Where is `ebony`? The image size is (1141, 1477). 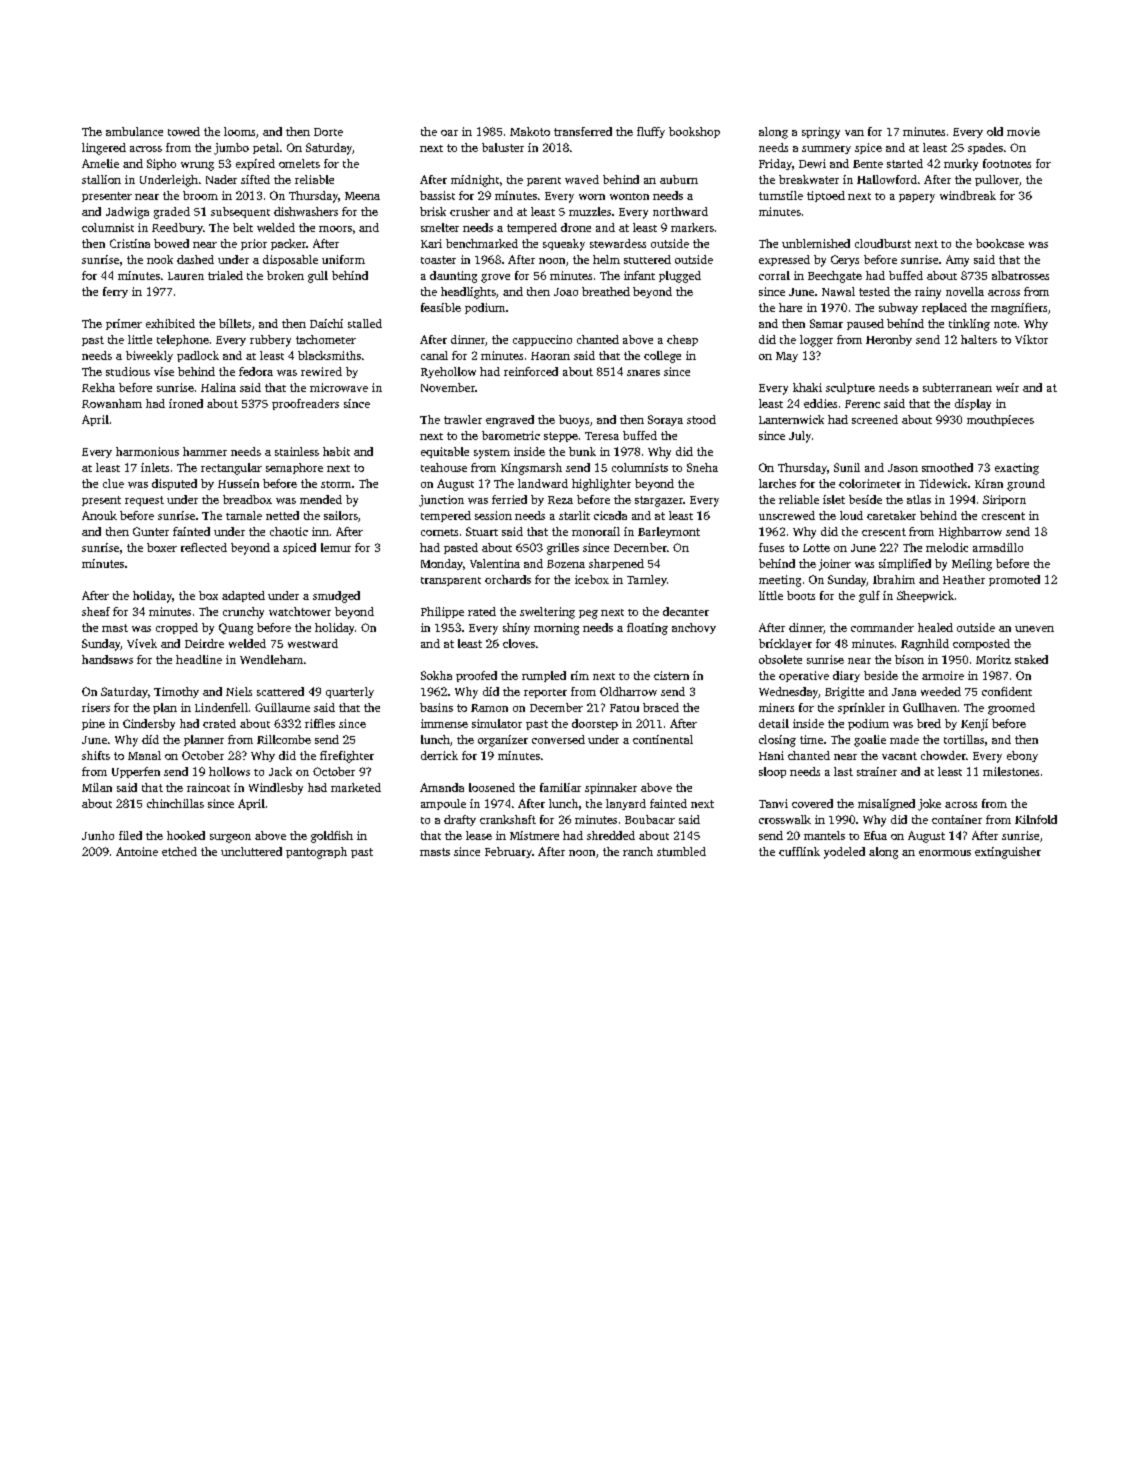
ebony is located at coordinates (1022, 756).
